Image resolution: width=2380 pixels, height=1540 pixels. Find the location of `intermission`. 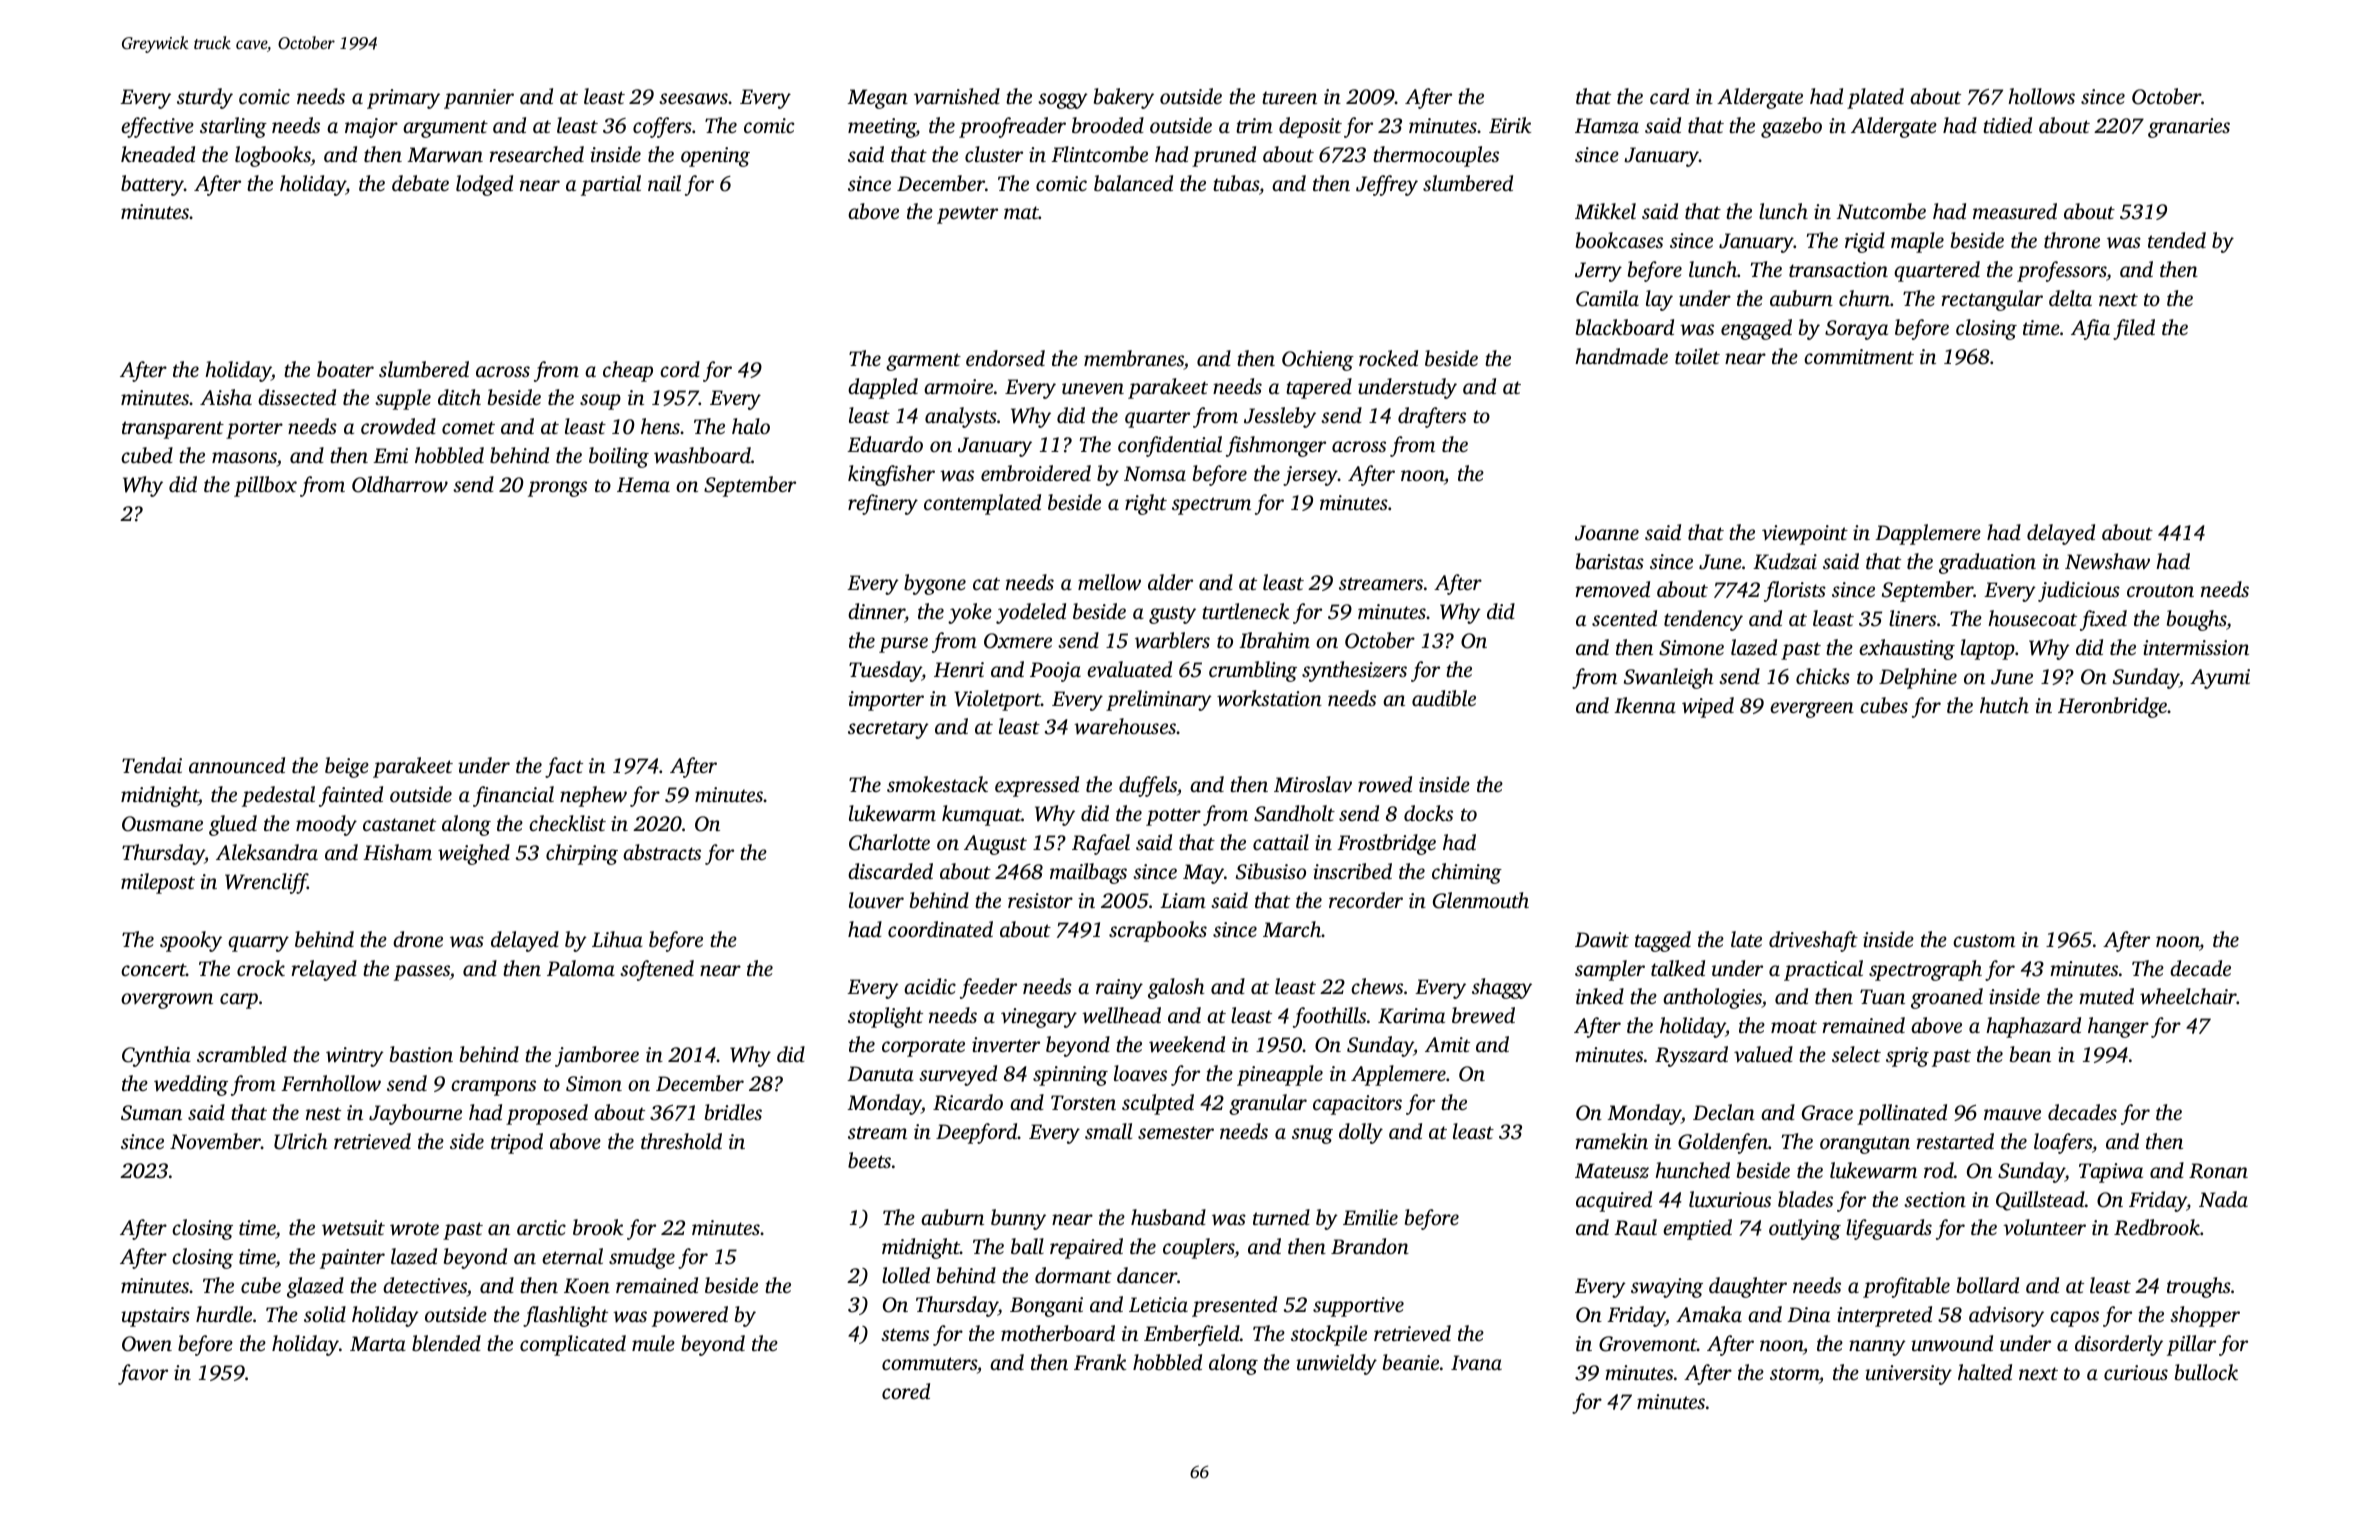

intermission is located at coordinates (2196, 647).
